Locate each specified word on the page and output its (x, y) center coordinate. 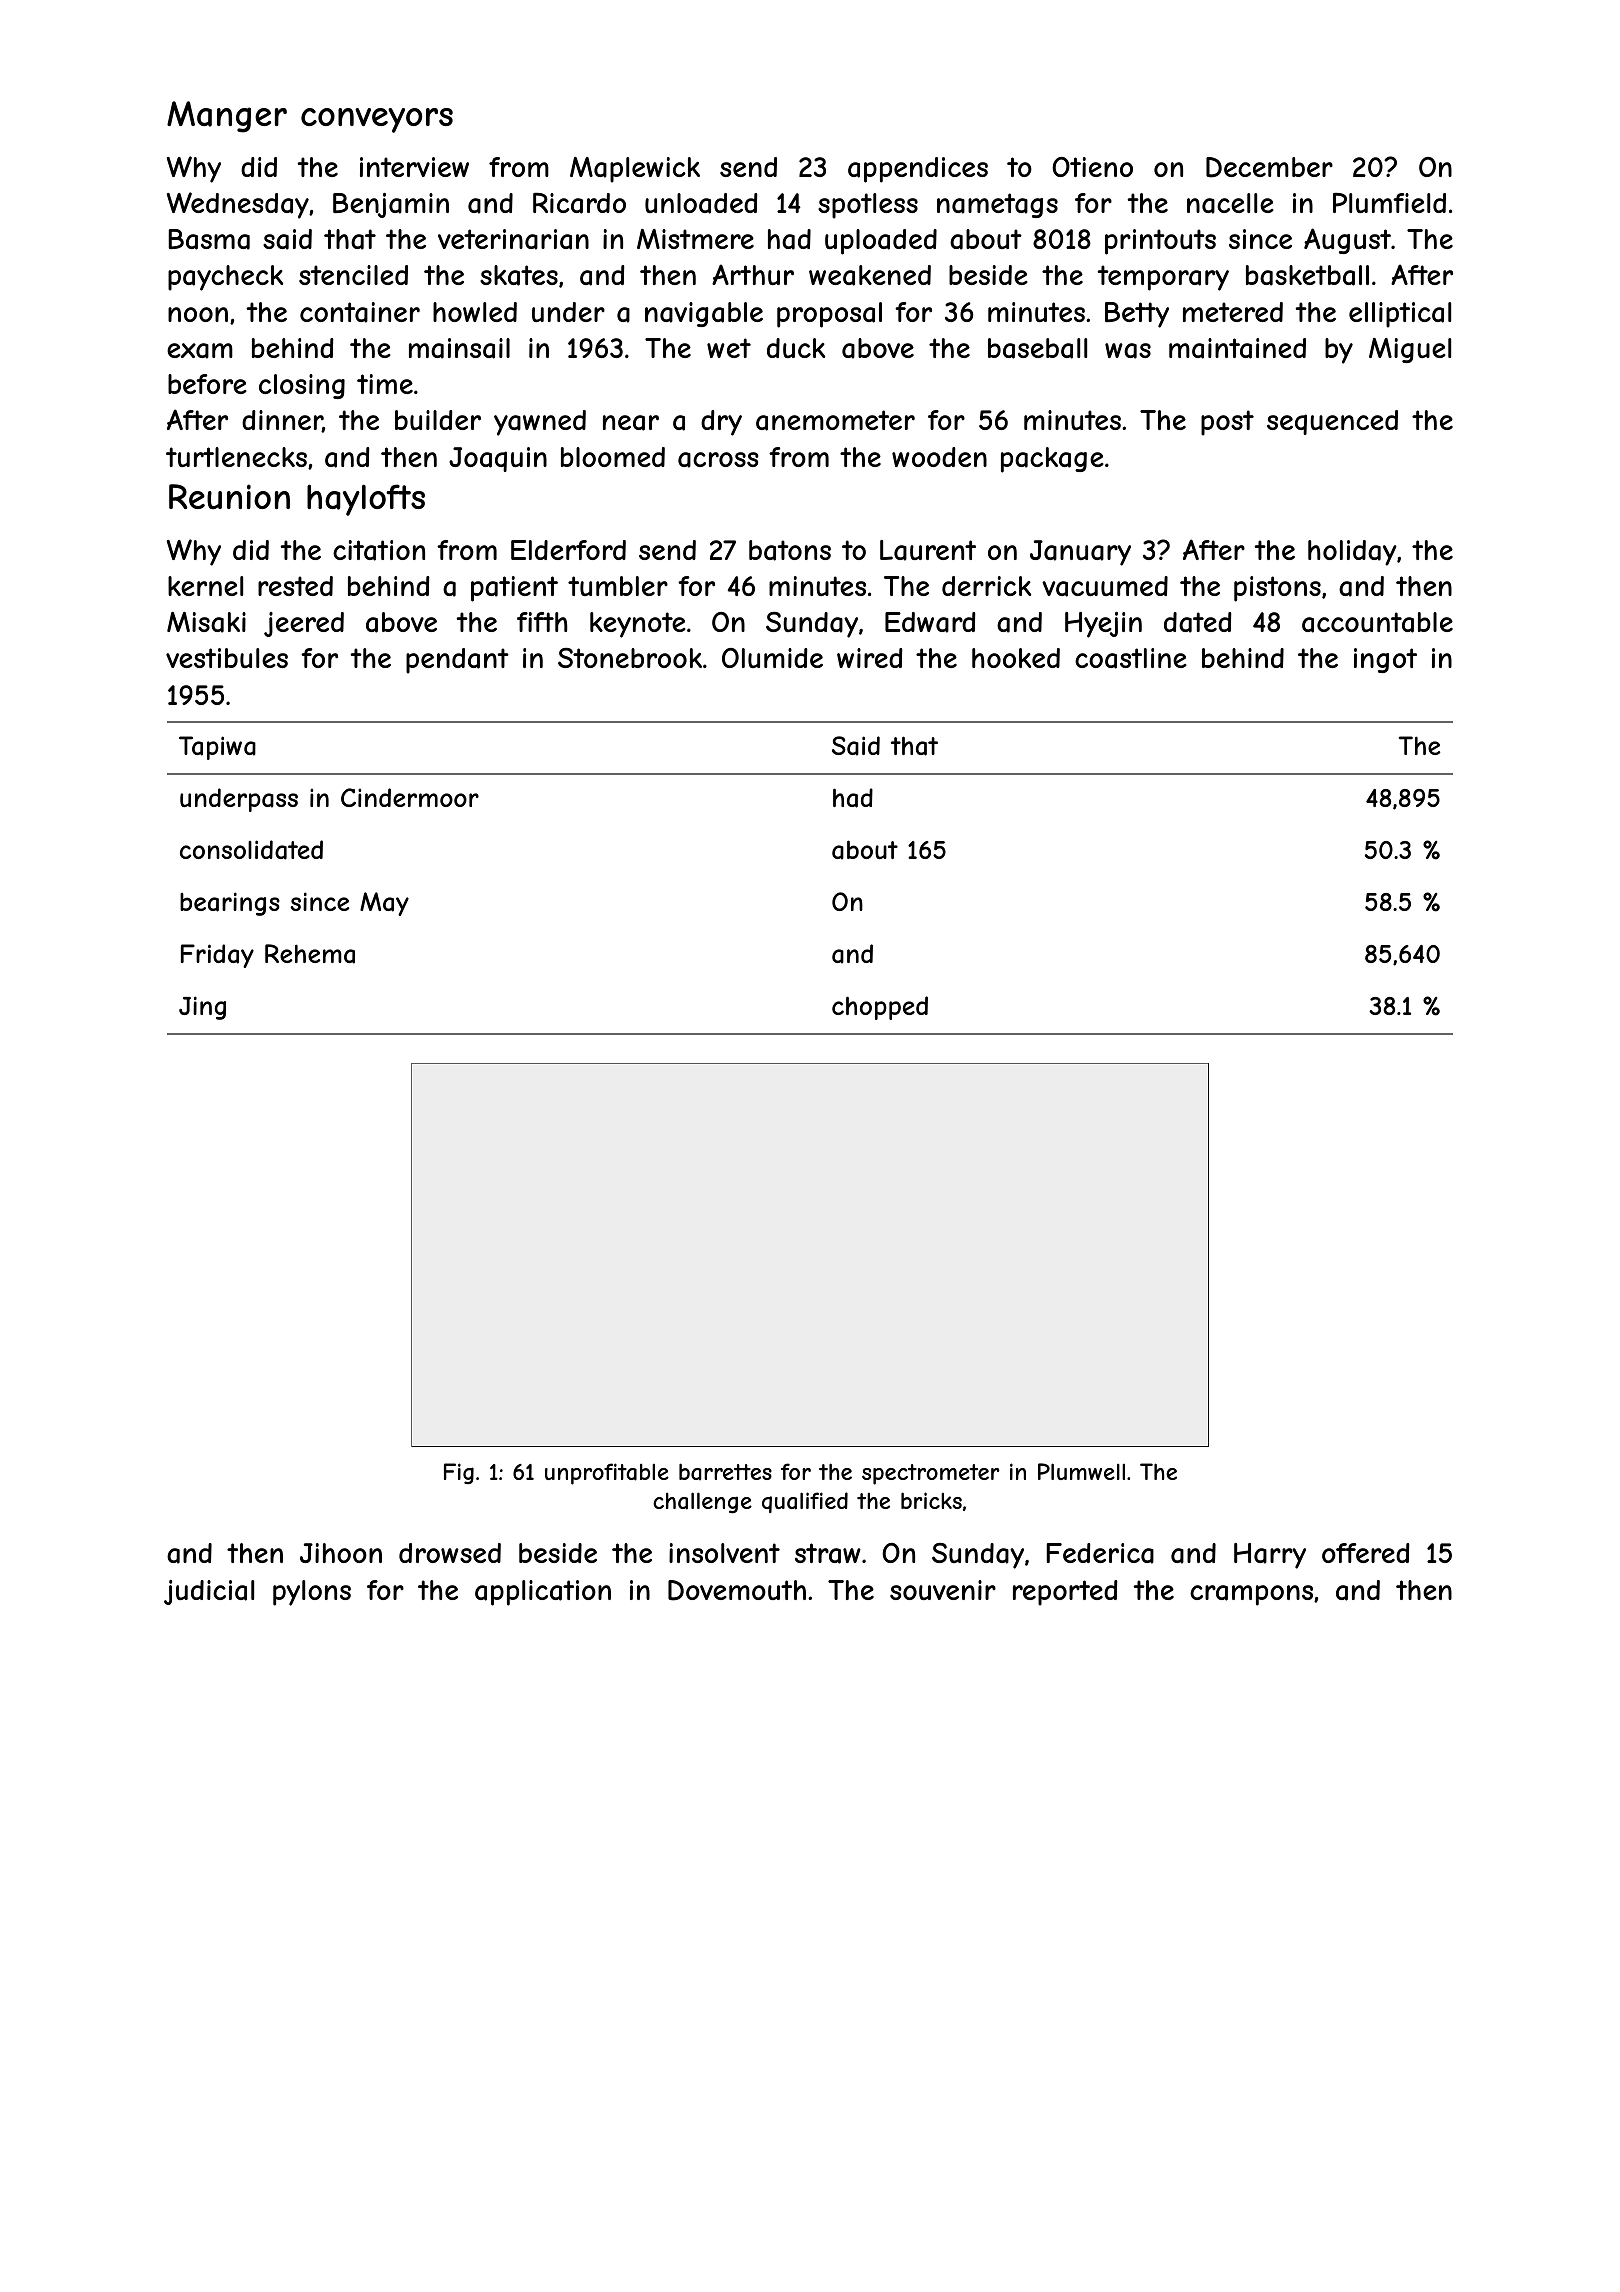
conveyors (377, 120)
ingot (1385, 660)
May (384, 904)
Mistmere (695, 239)
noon (198, 314)
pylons (312, 1593)
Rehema (310, 954)
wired (870, 658)
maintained (1237, 348)
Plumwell (1081, 1471)
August (1347, 241)
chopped (880, 1008)
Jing (202, 1008)
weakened (870, 275)
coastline (1131, 658)
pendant (457, 661)
